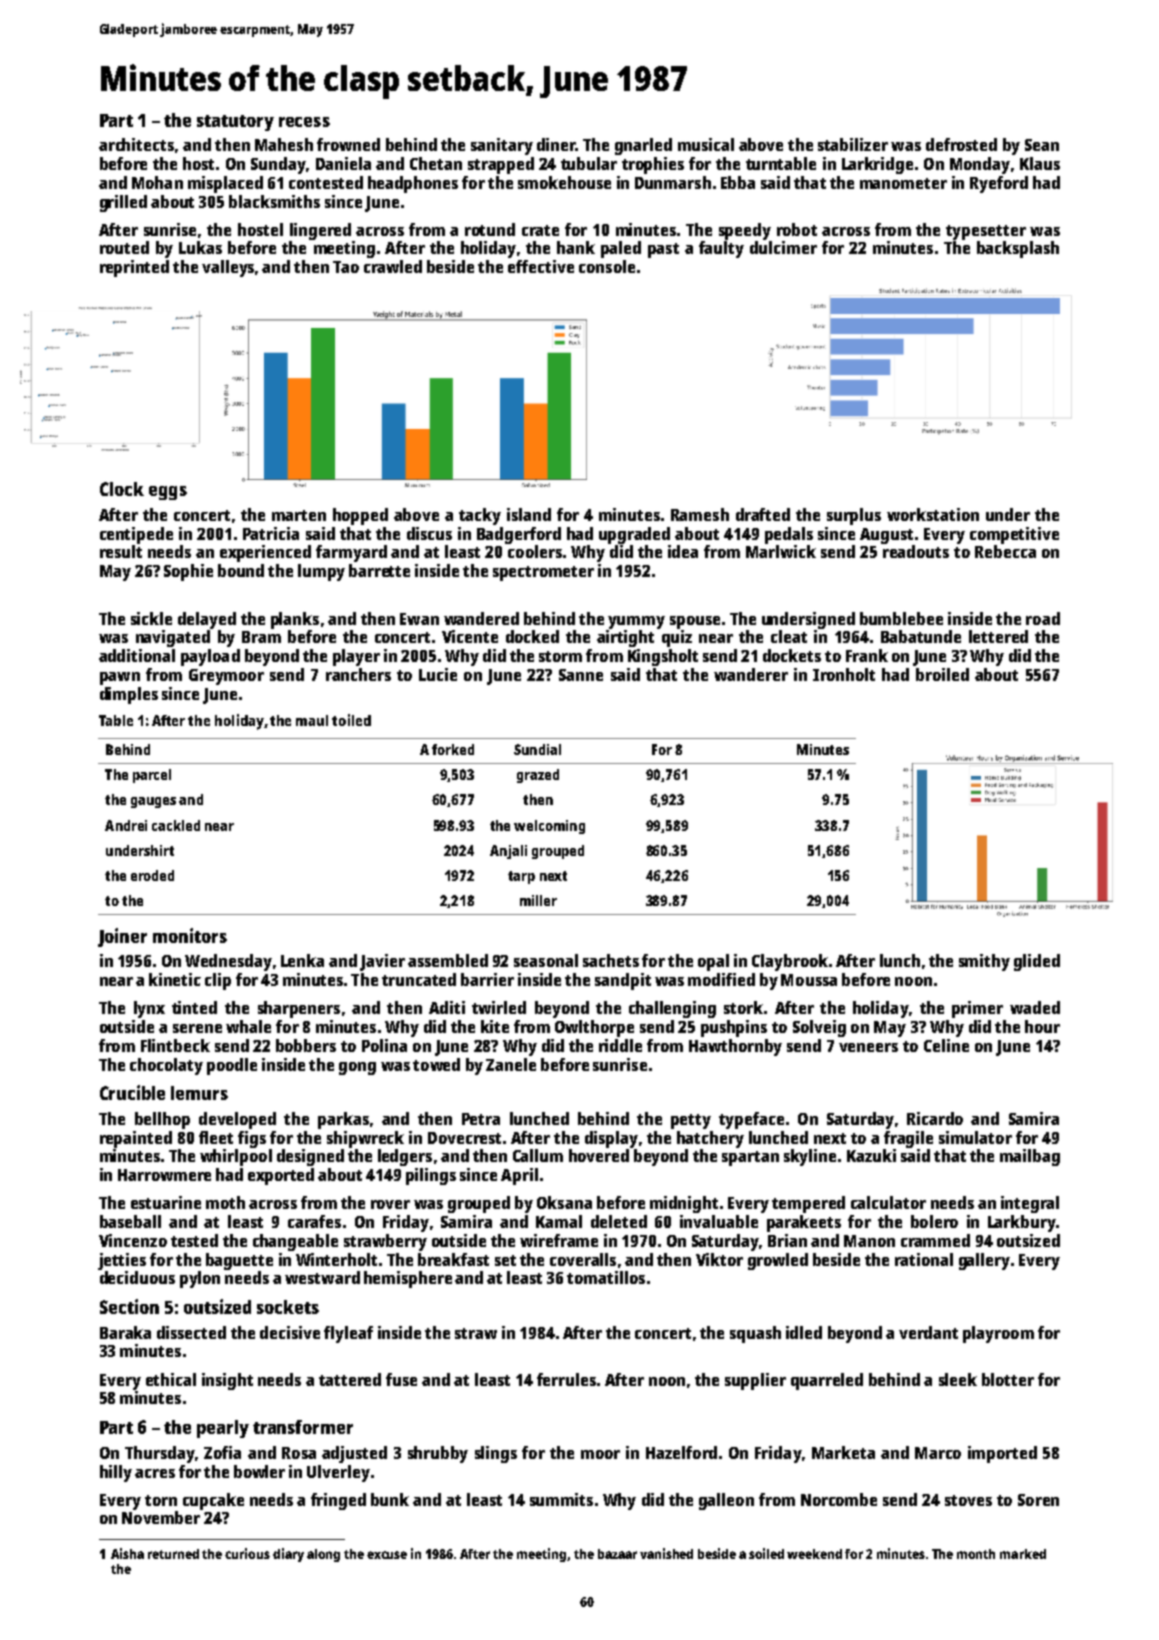 Image resolution: width=1159 pixels, height=1640 pixels. I want to click on seasonal, so click(546, 960).
